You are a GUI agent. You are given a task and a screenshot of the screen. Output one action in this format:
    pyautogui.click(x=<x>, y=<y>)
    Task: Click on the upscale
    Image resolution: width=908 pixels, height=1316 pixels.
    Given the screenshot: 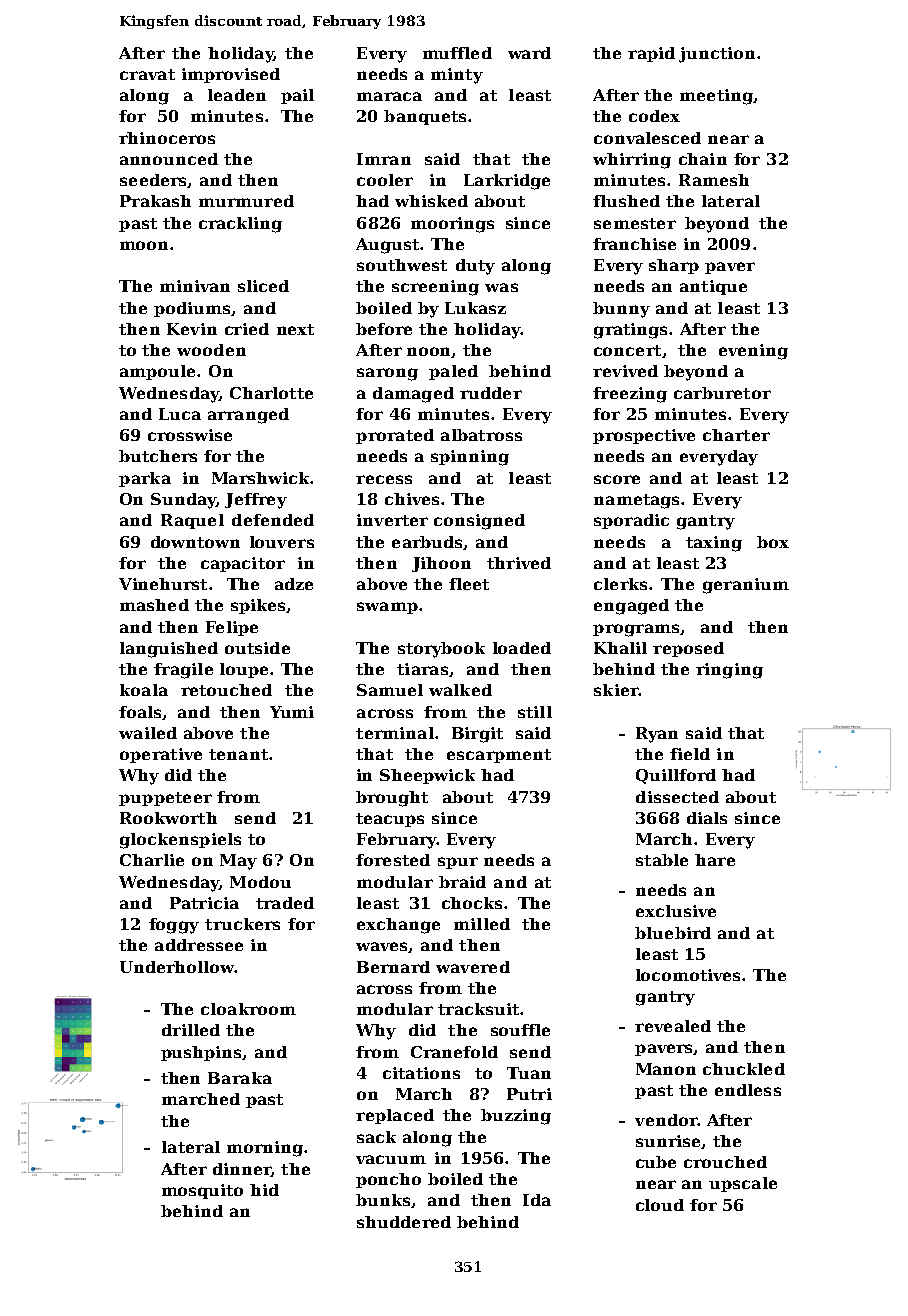 What is the action you would take?
    pyautogui.click(x=743, y=1184)
